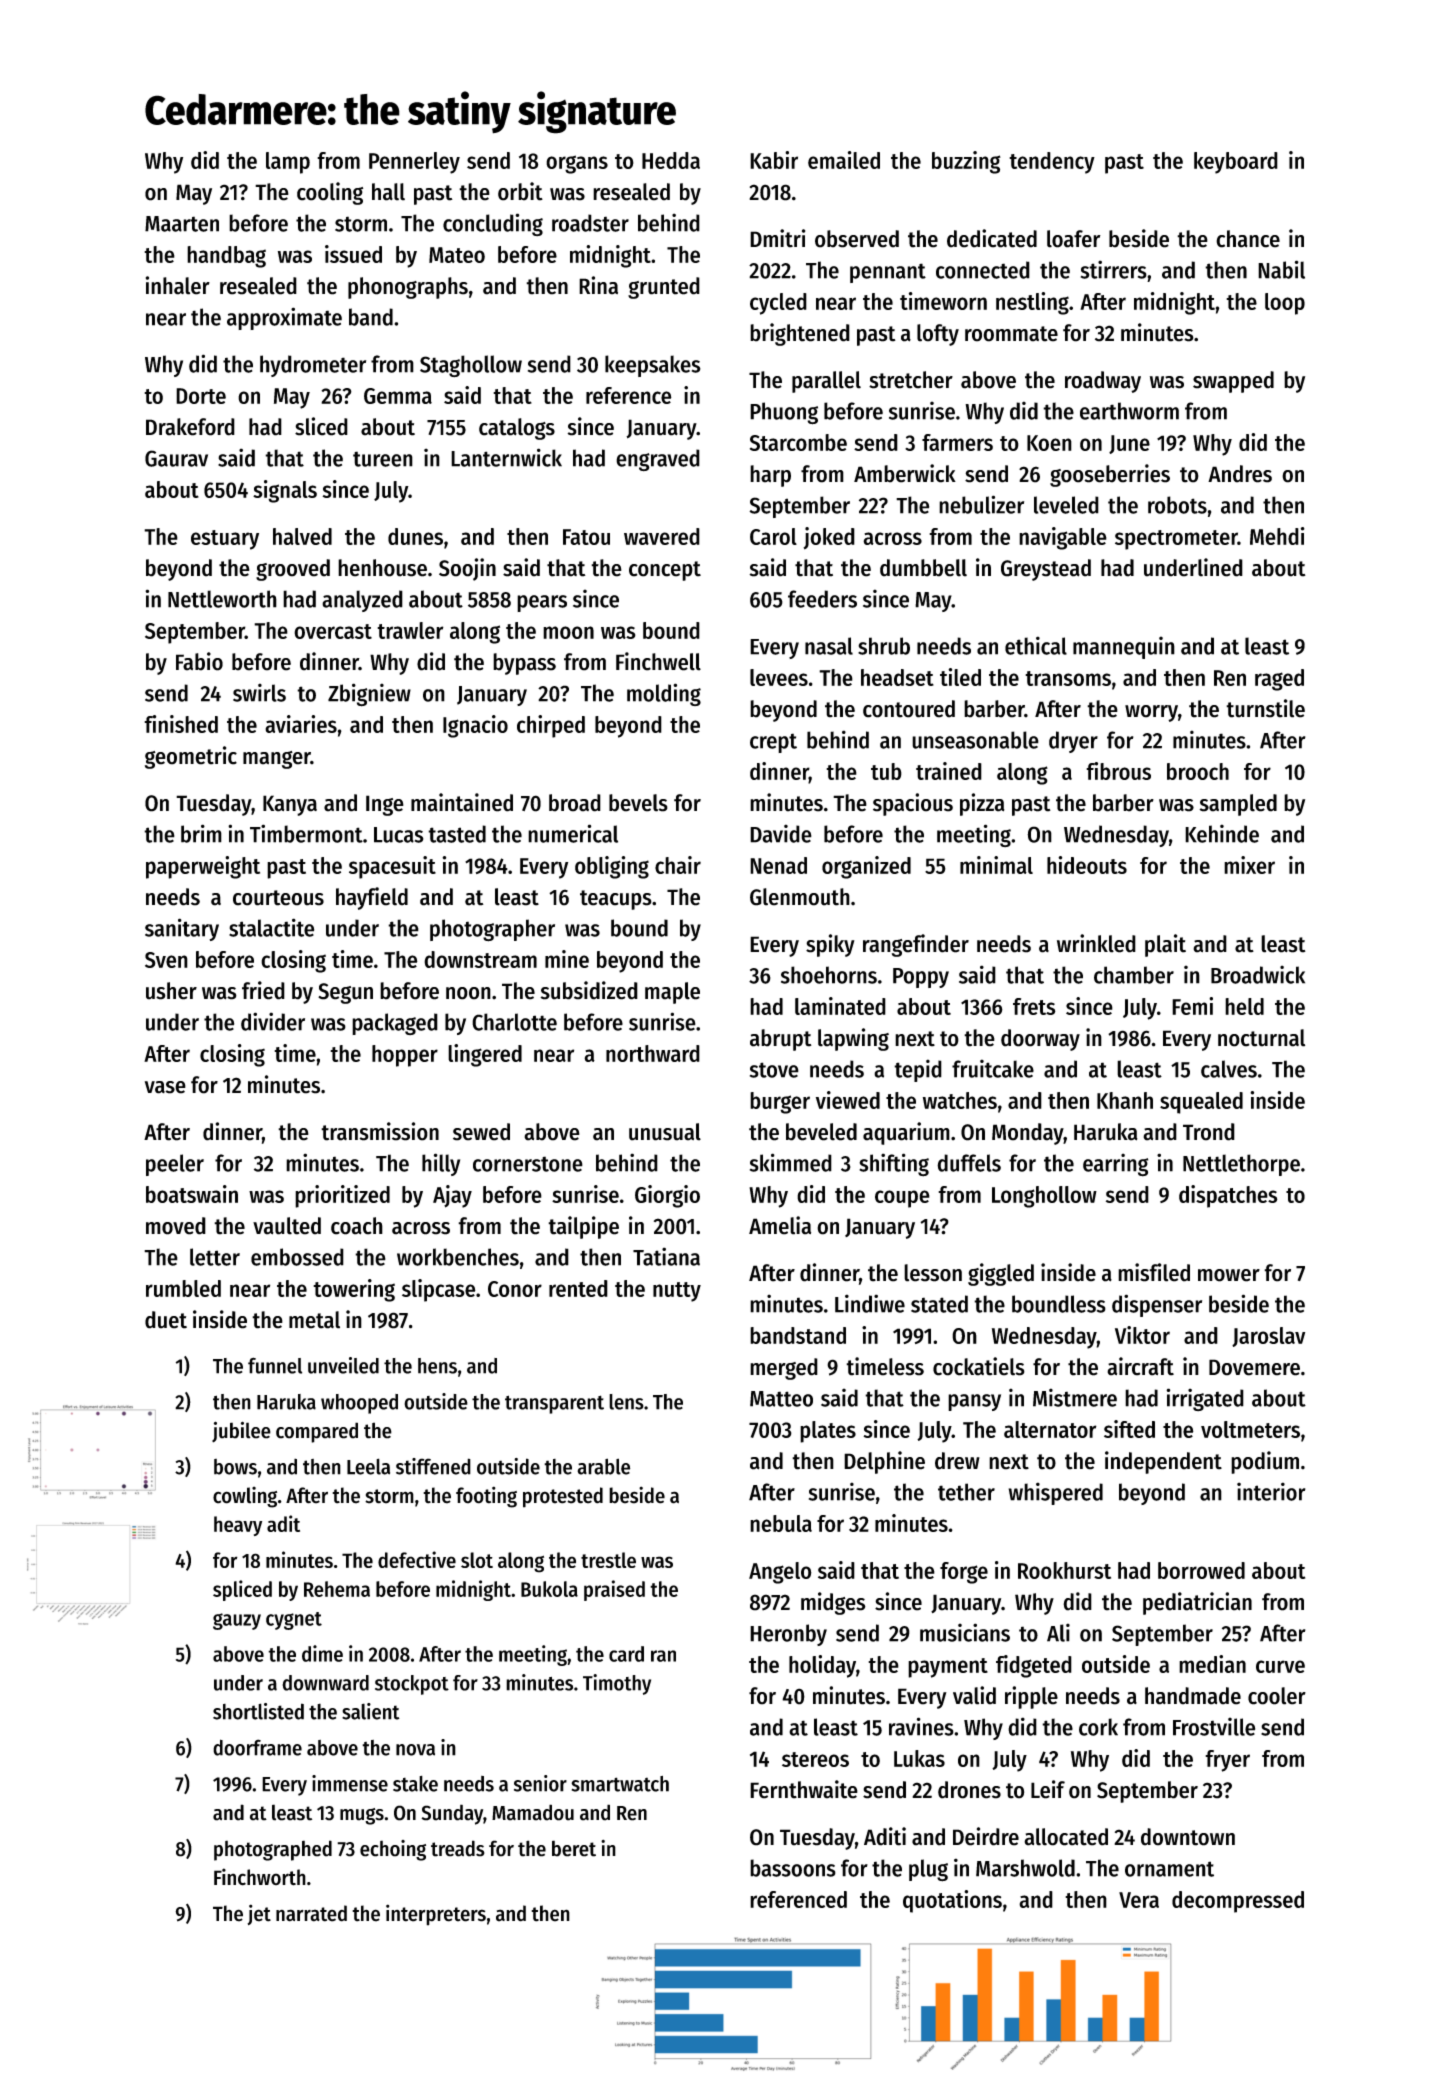  I want to click on transoms, so click(1068, 678).
